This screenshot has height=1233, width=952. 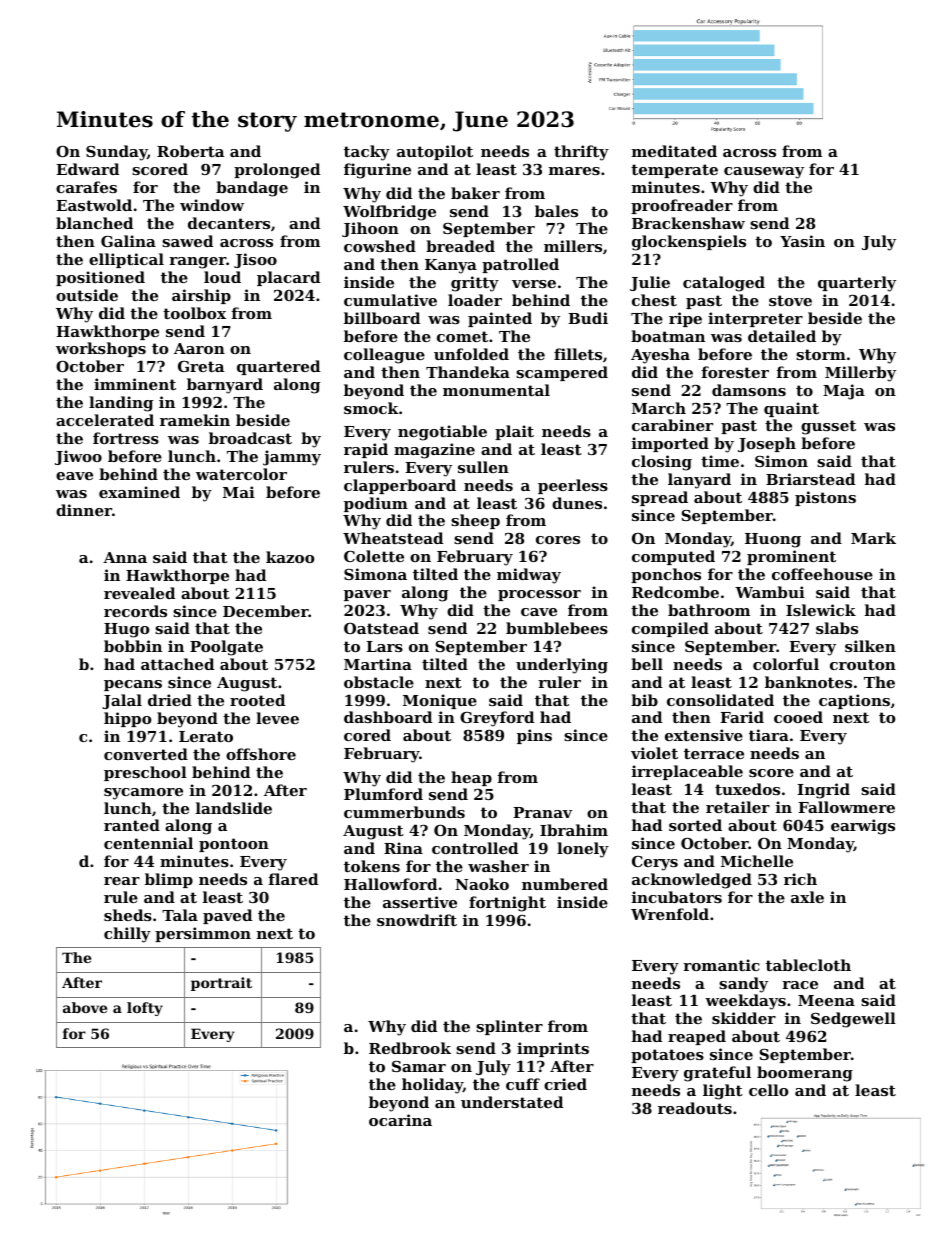 What do you see at coordinates (239, 492) in the screenshot?
I see `Mai` at bounding box center [239, 492].
